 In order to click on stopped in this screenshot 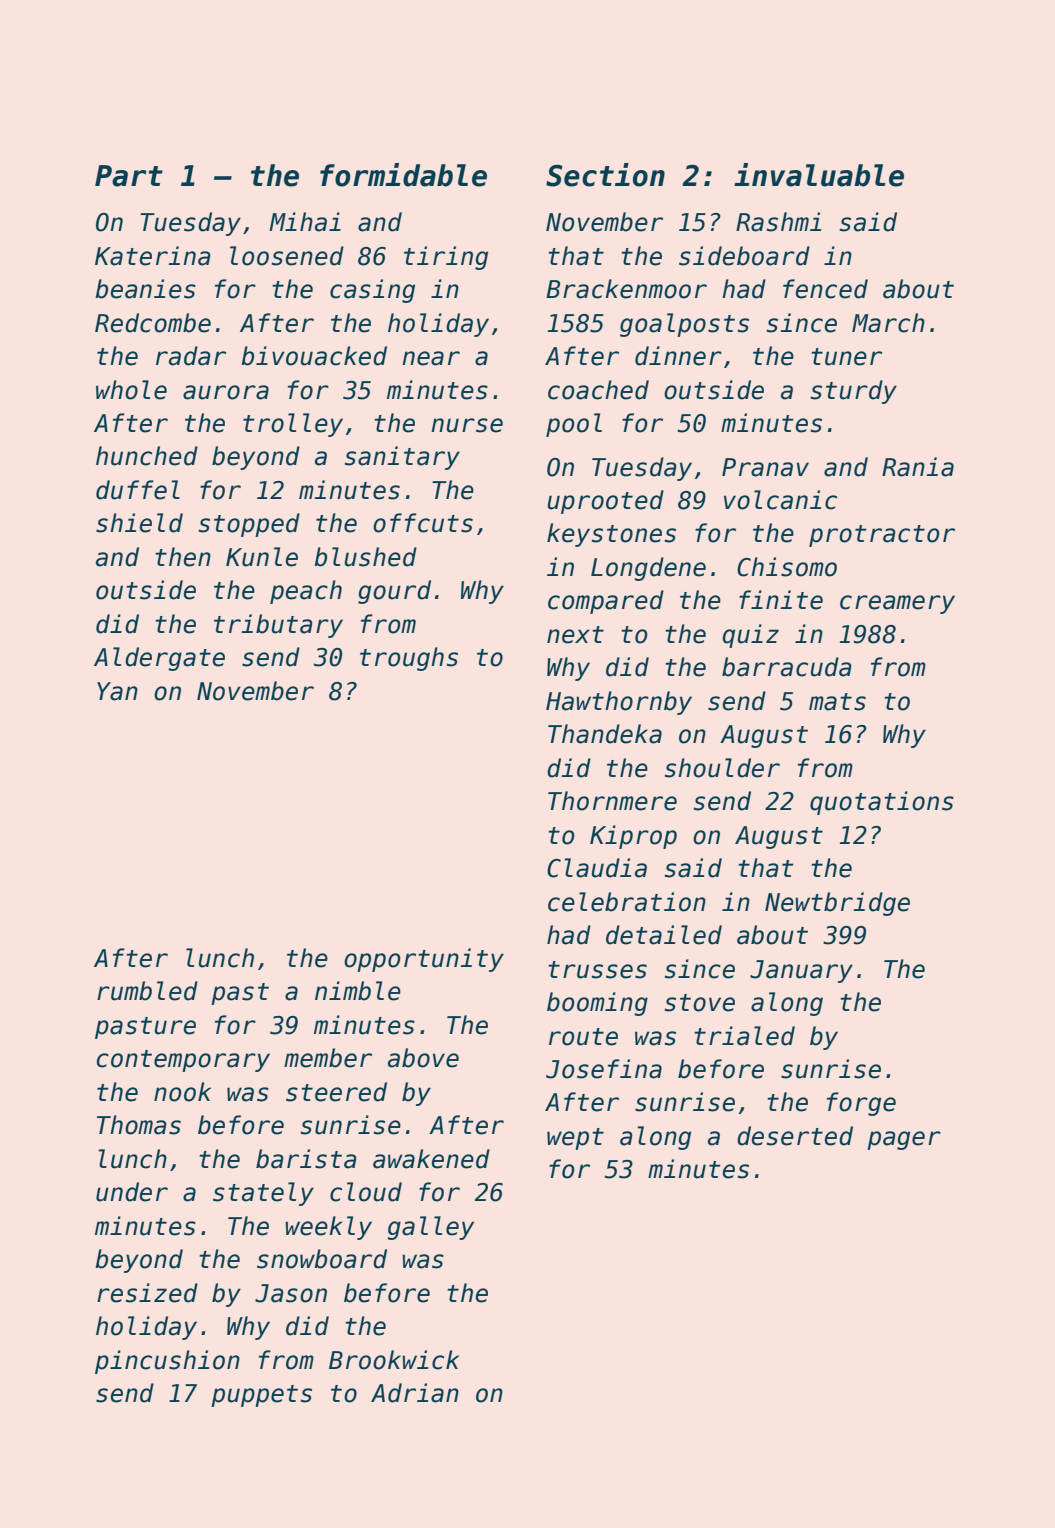, I will do `click(249, 525)`.
